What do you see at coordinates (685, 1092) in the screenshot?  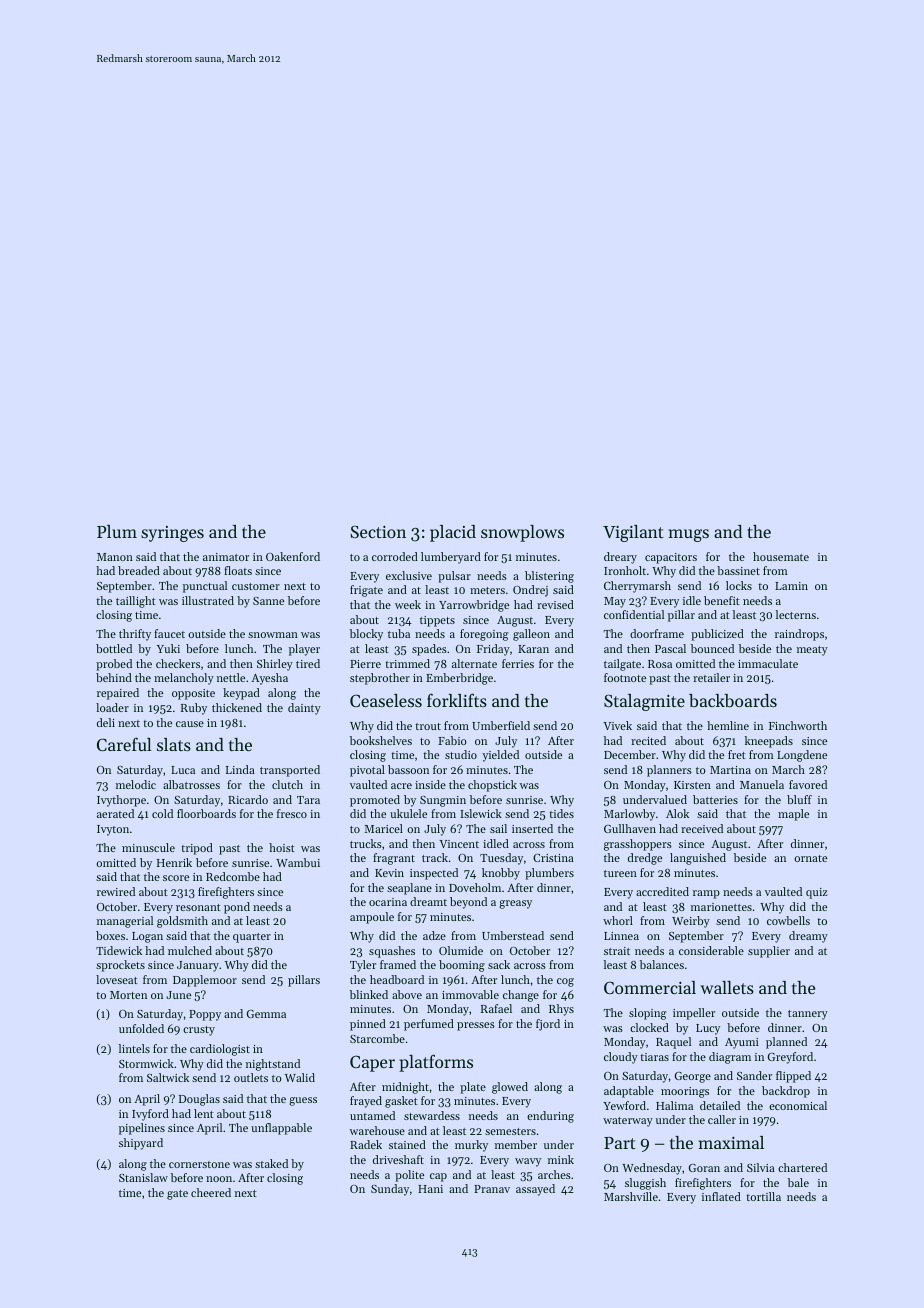 I see `moorings` at bounding box center [685, 1092].
